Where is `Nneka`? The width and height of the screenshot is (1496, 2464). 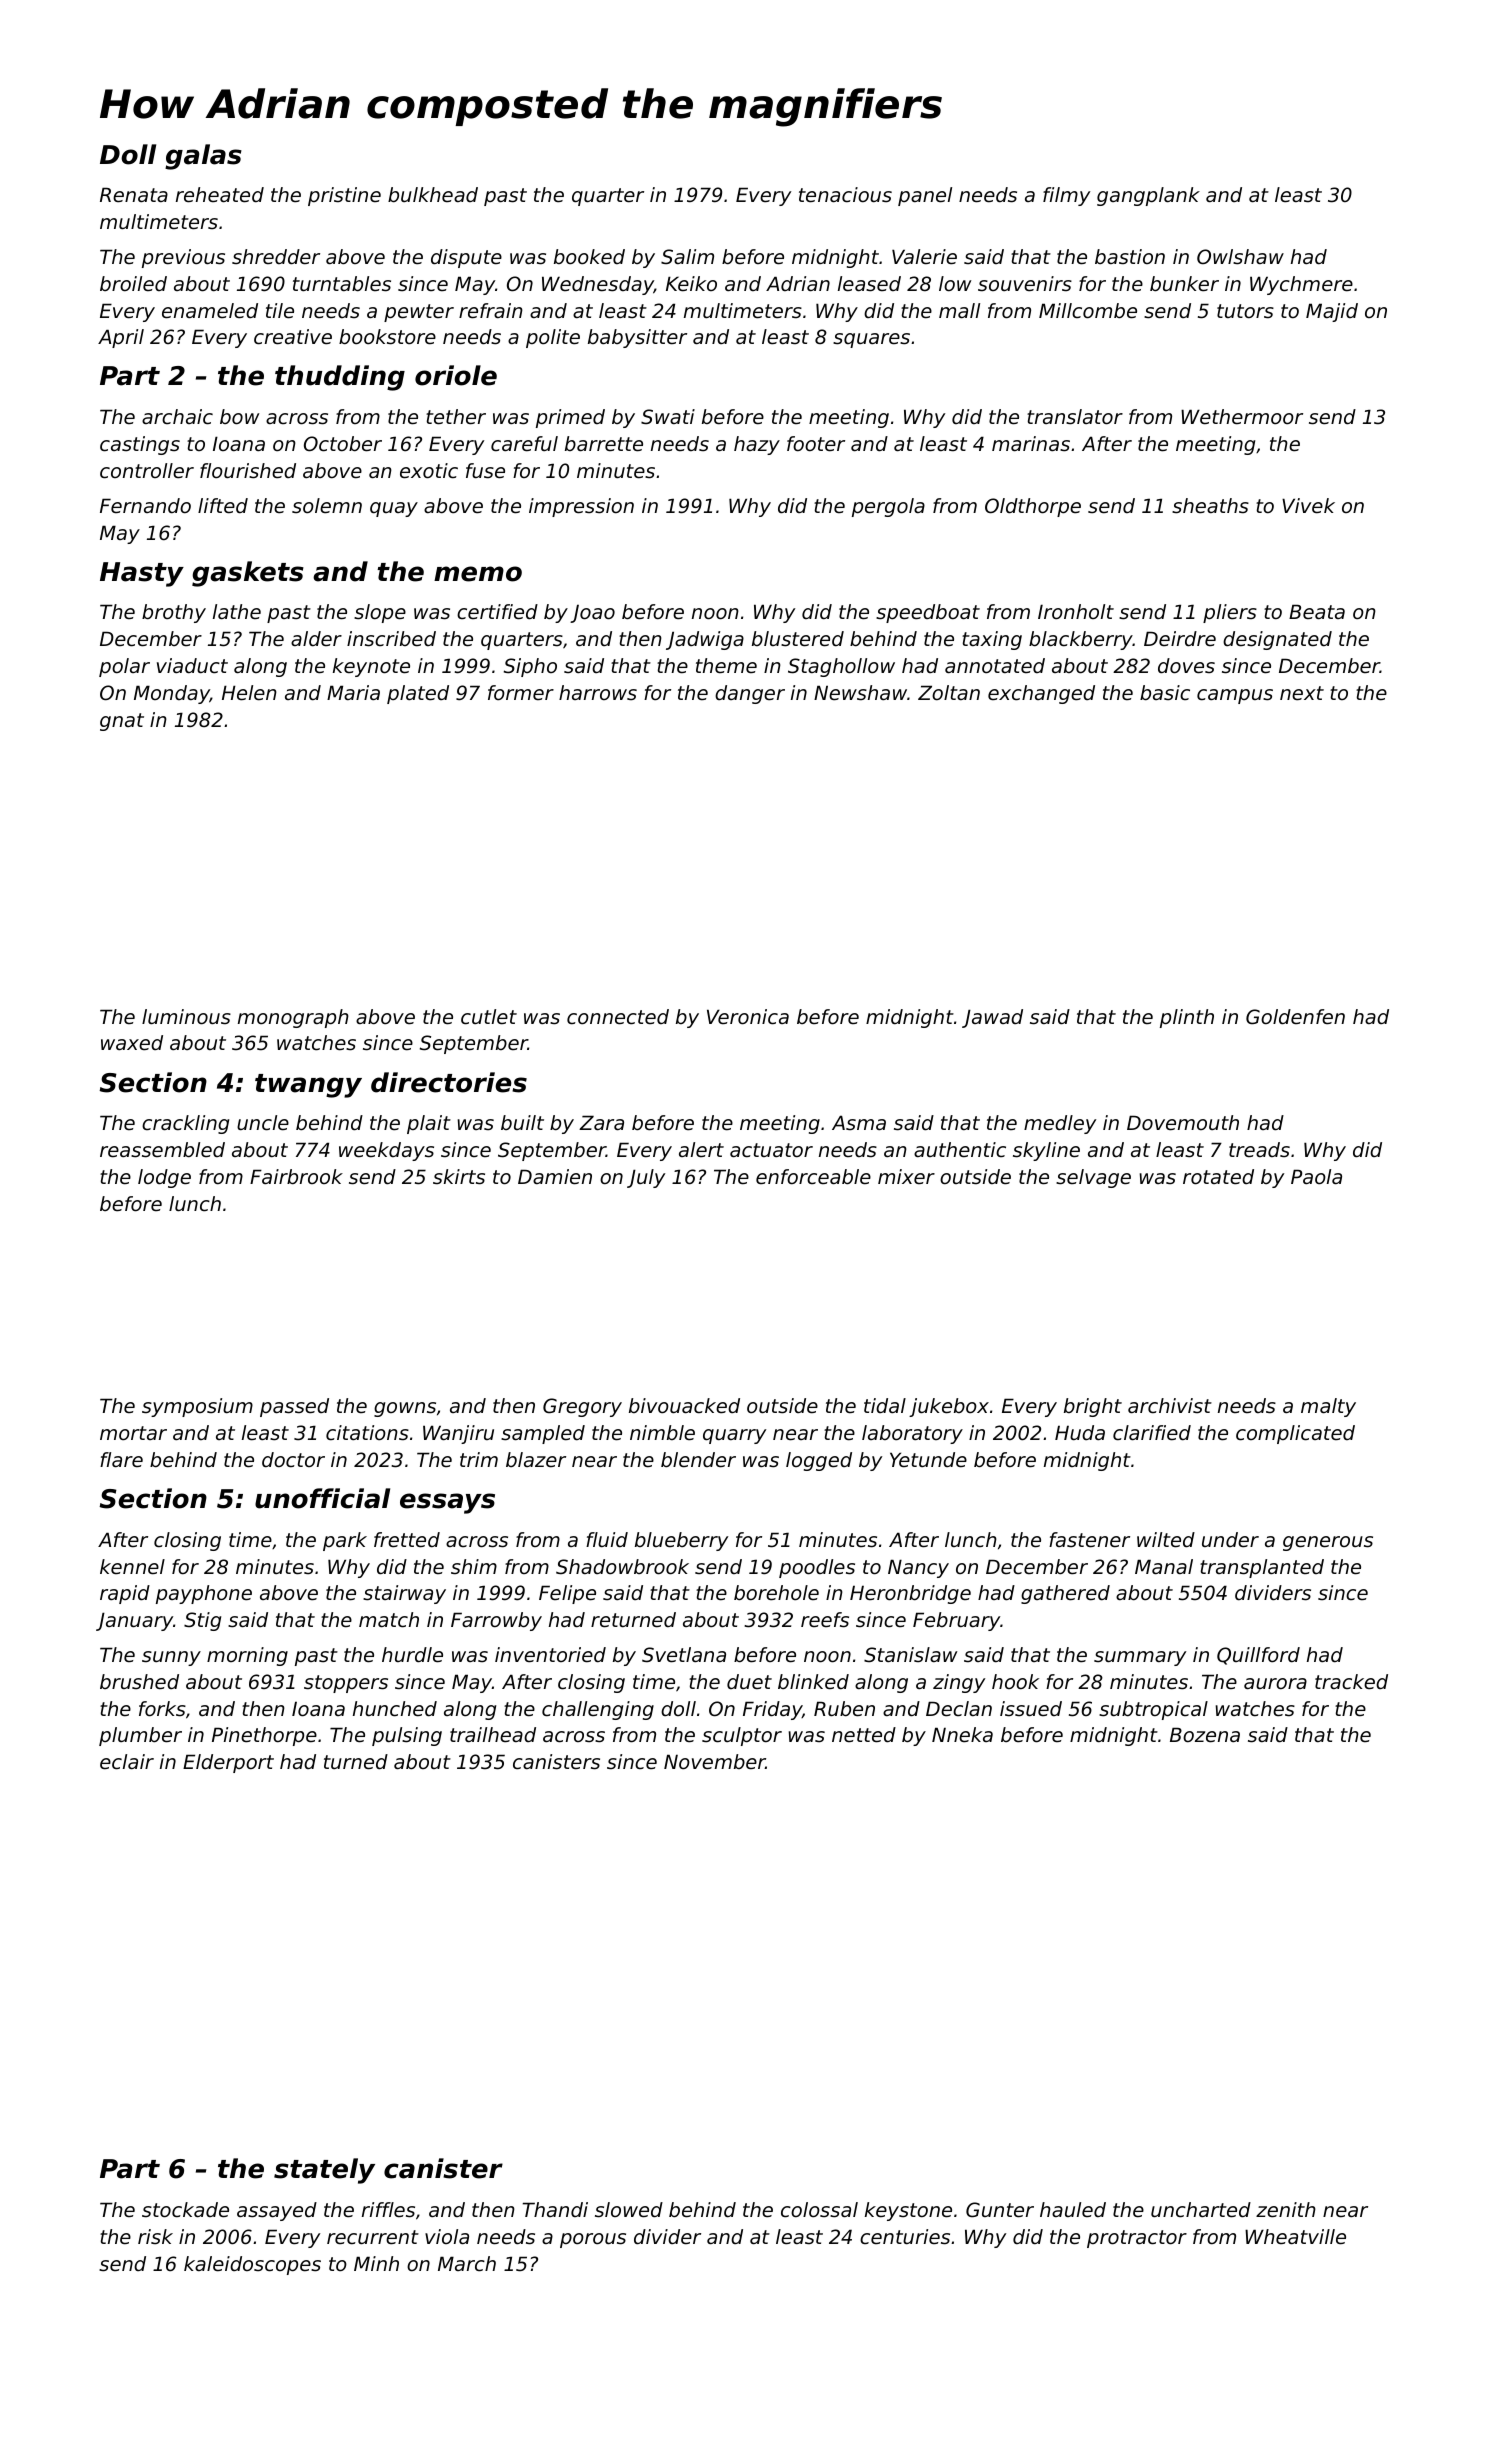 Nneka is located at coordinates (962, 1735).
